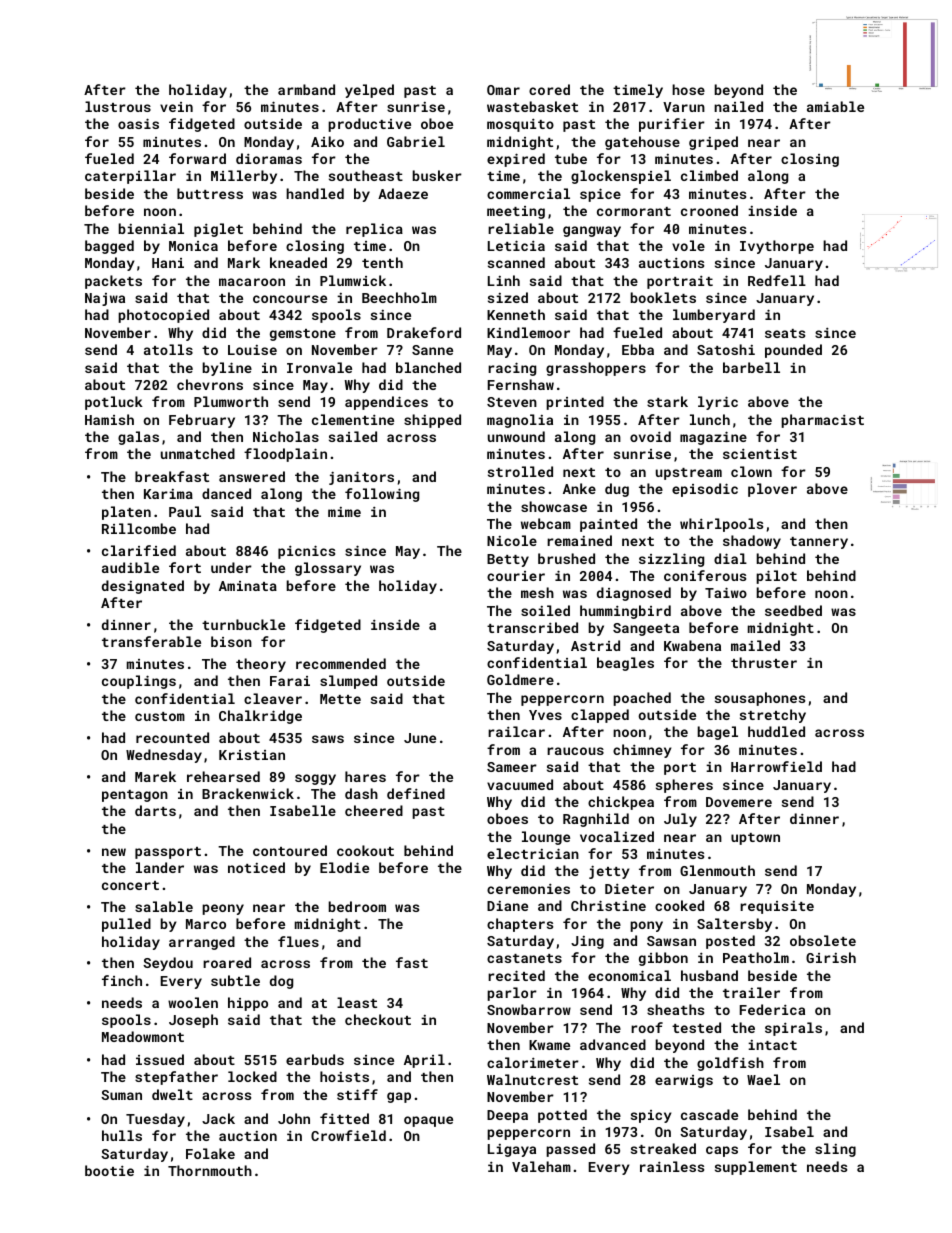 The height and width of the document is (1233, 952). Describe the element at coordinates (160, 716) in the document. I see `custom` at that location.
